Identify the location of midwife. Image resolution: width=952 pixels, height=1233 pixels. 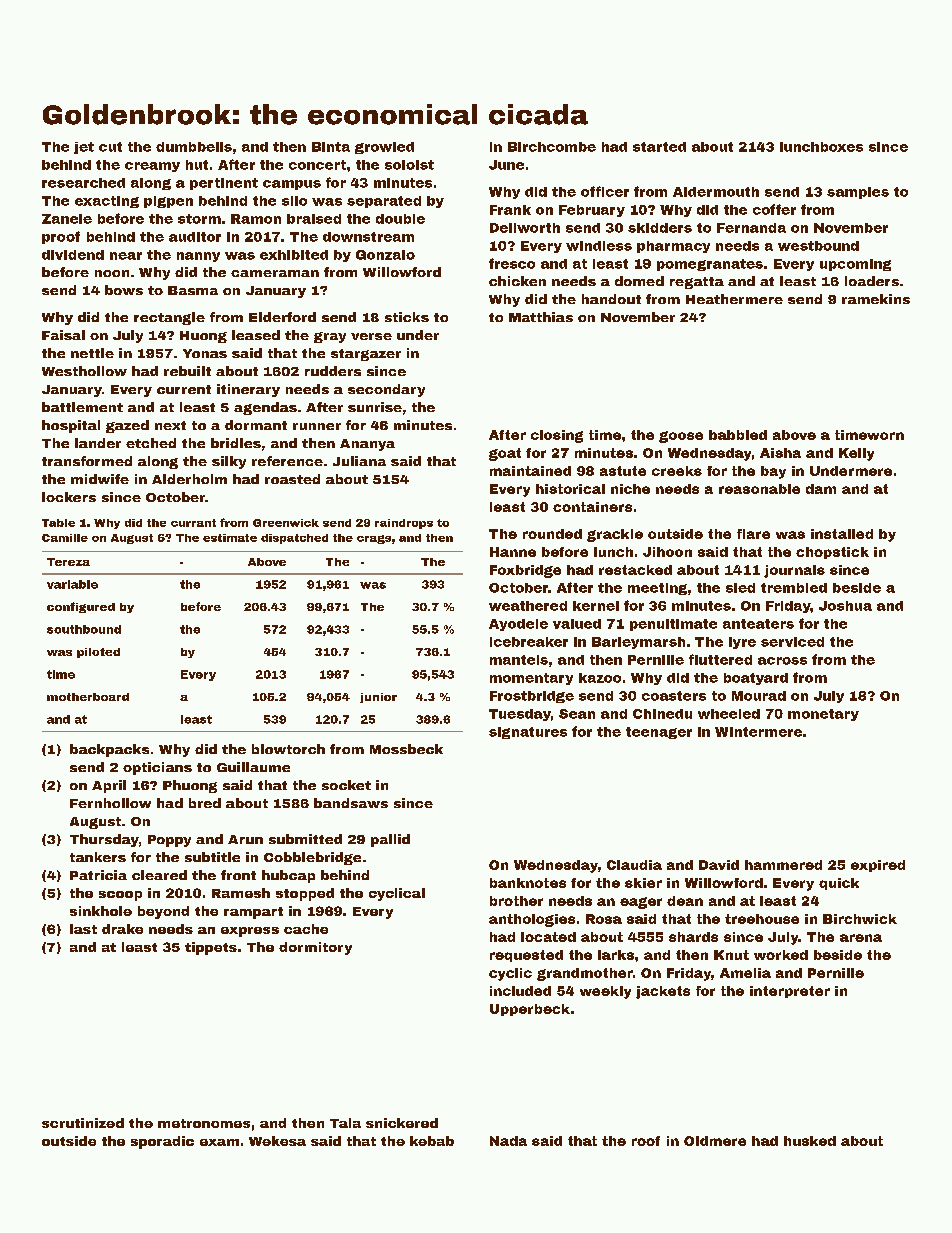
(100, 479).
